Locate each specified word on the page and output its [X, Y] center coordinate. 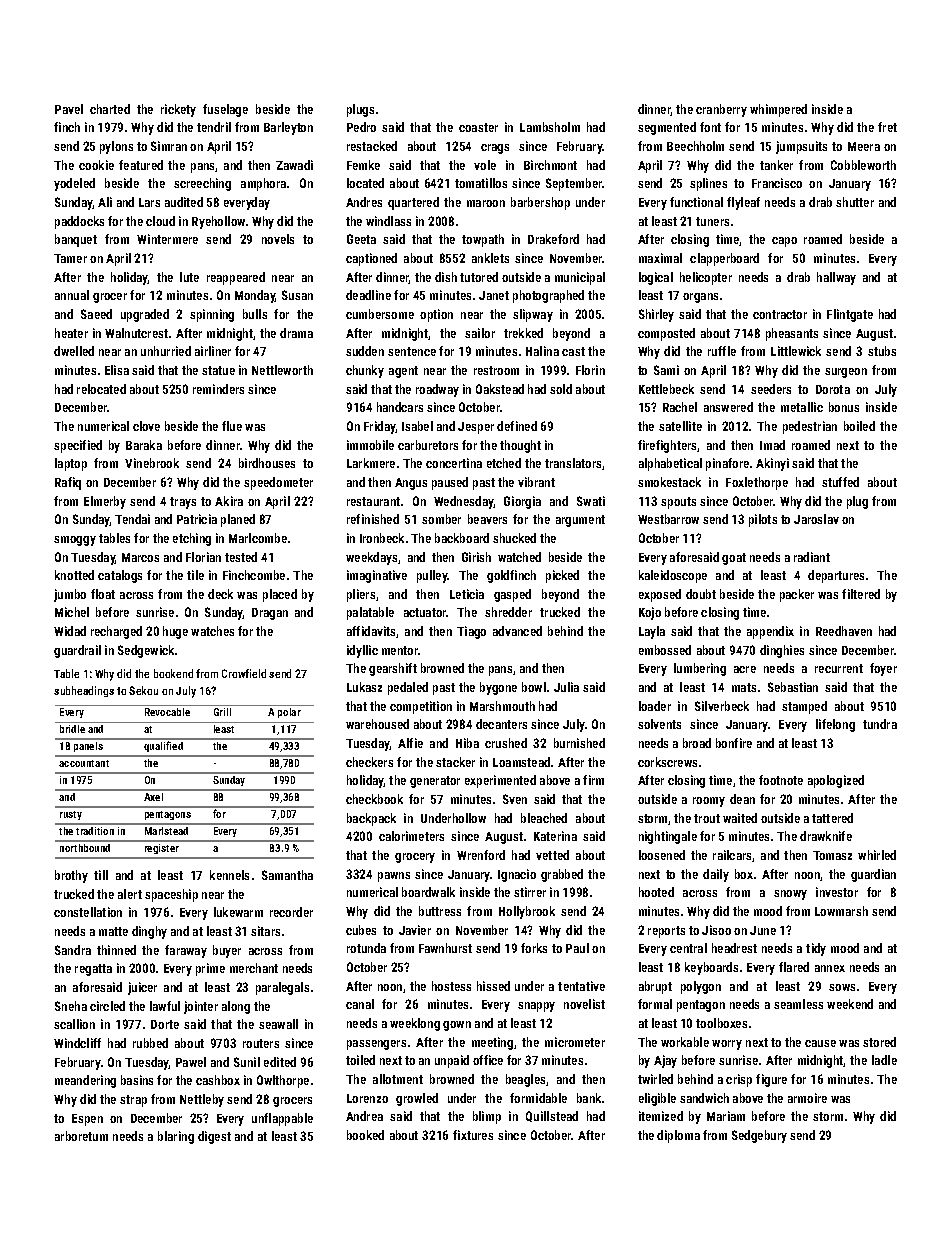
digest [214, 1137]
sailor [480, 333]
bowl [534, 687]
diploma [678, 1136]
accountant [84, 763]
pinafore [727, 464]
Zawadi [294, 165]
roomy [709, 802]
